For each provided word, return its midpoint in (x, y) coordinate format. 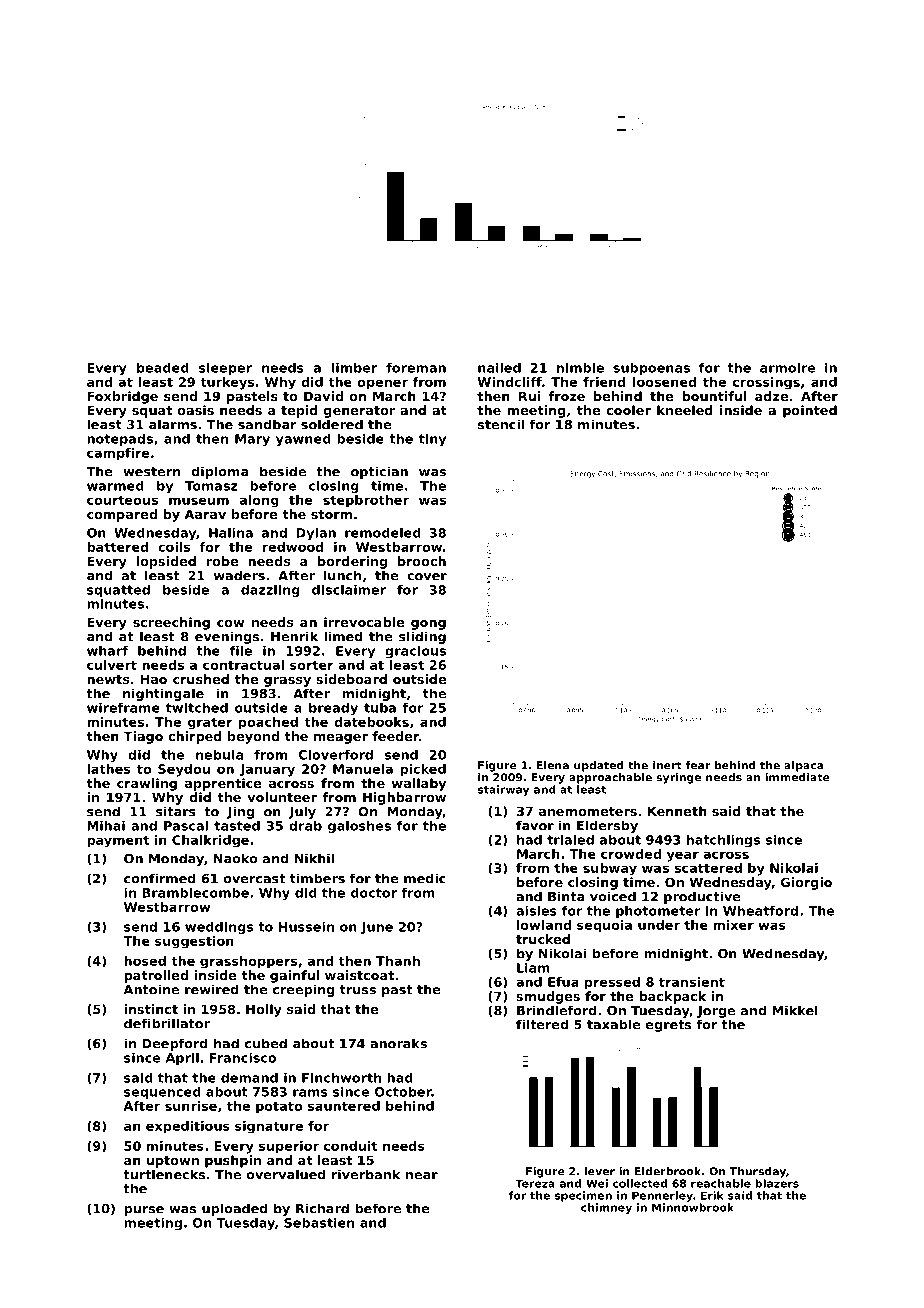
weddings (219, 928)
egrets (668, 1026)
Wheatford (760, 911)
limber (354, 368)
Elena (553, 765)
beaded (163, 368)
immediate (797, 777)
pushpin (233, 1161)
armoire (787, 368)
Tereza (535, 1183)
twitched (197, 708)
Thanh (398, 961)
